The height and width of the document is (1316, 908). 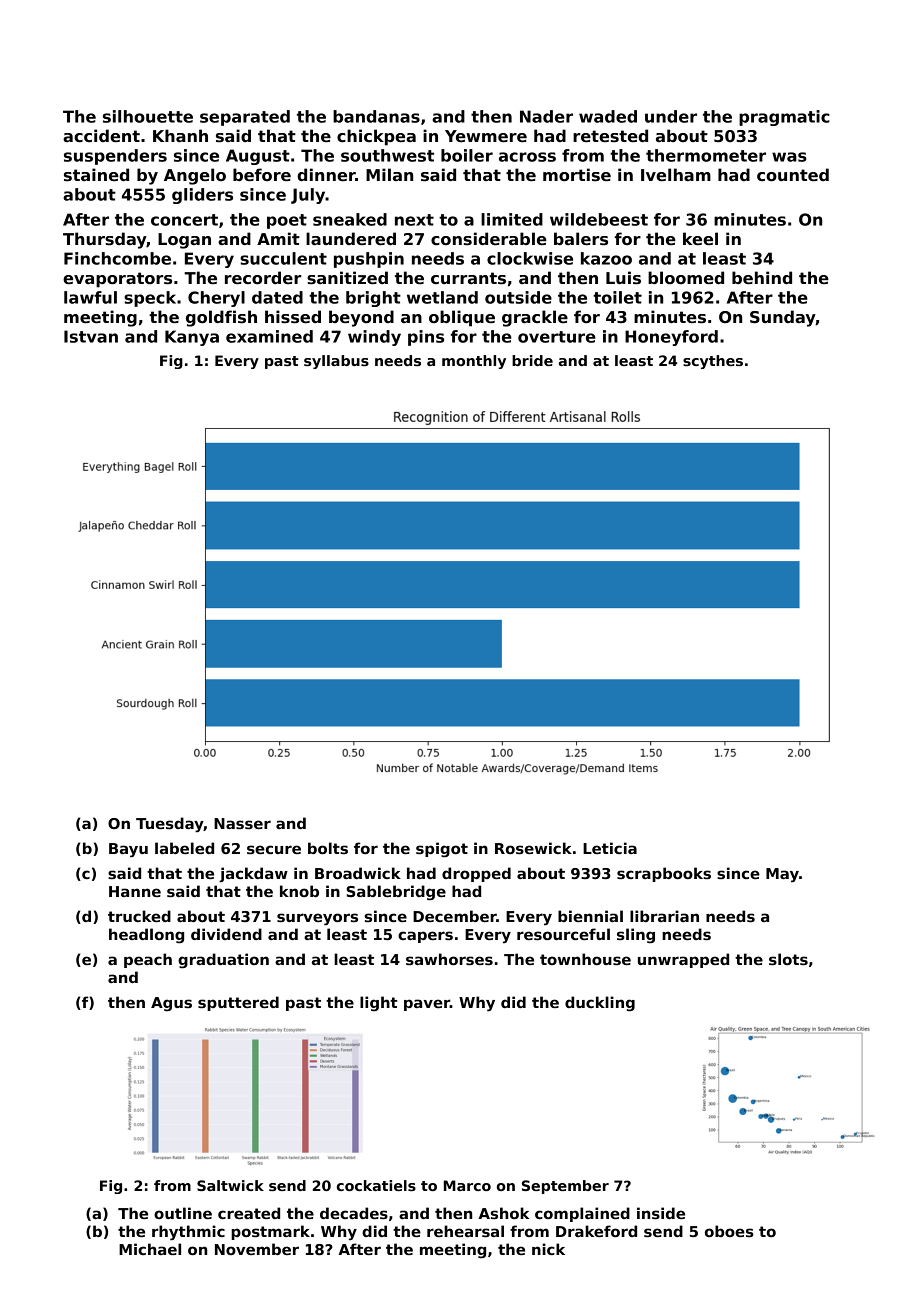 I want to click on nick, so click(x=548, y=1249).
